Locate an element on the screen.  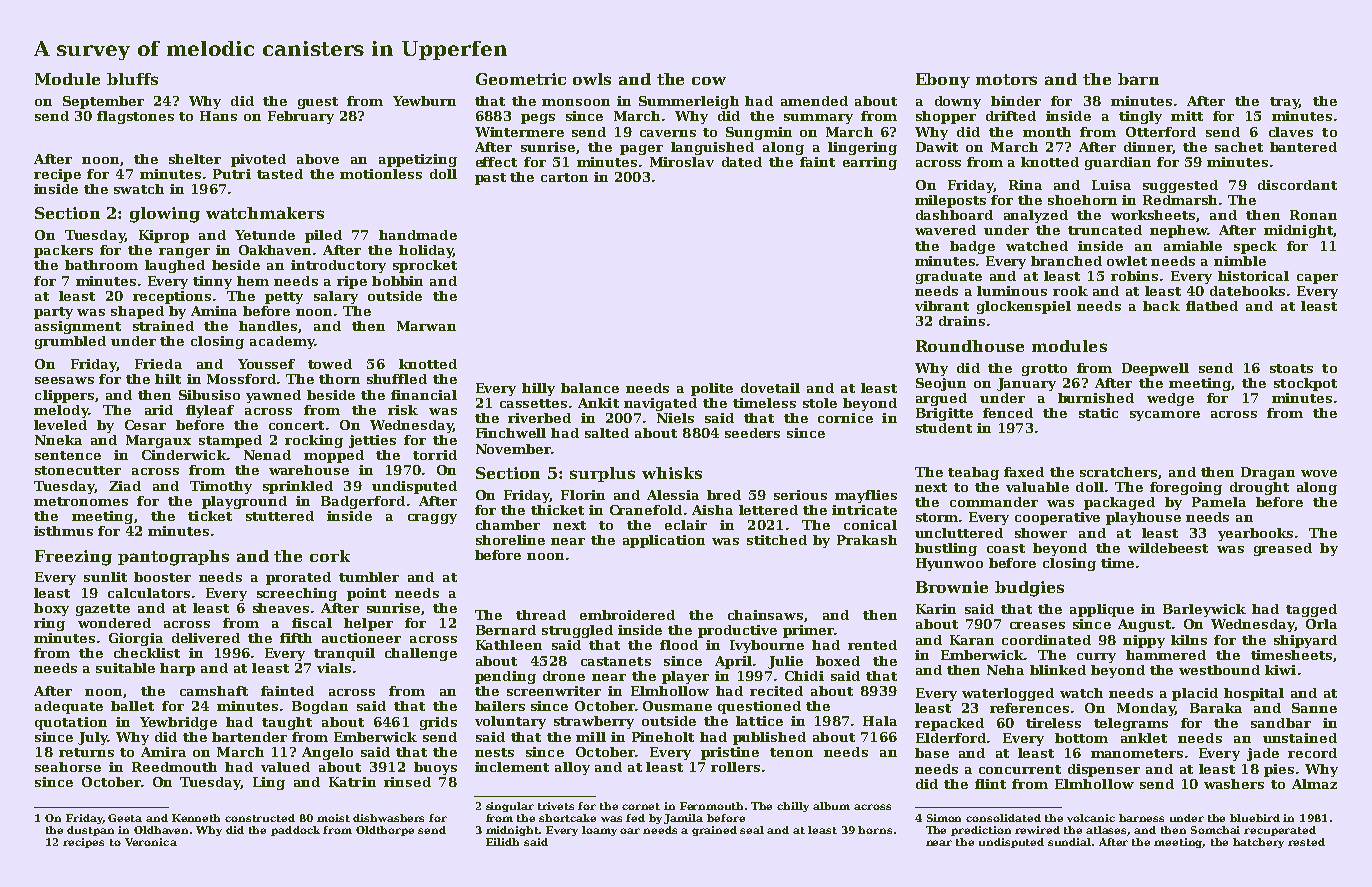
bottom is located at coordinates (1081, 738).
